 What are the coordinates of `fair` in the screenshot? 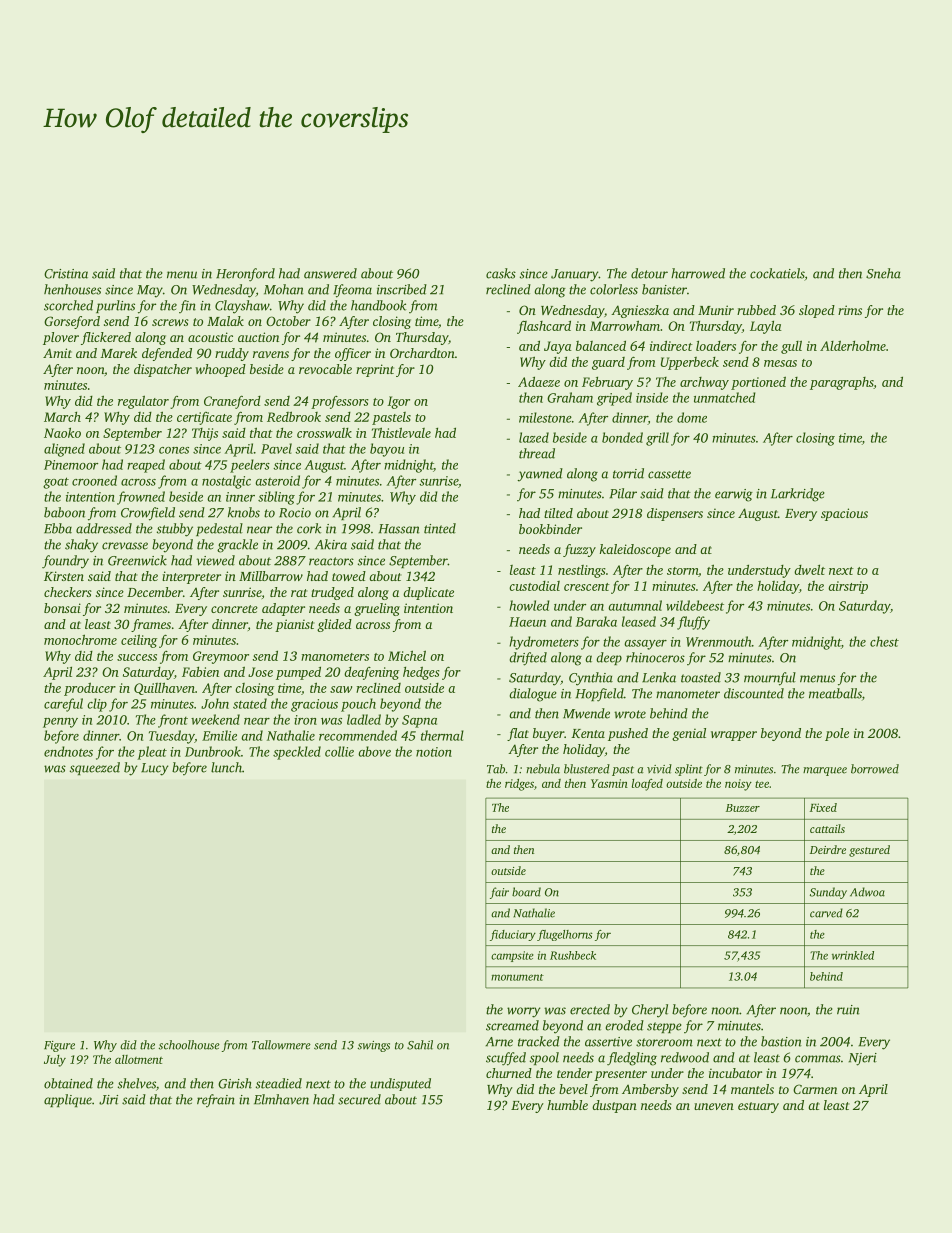 It's located at (499, 893).
